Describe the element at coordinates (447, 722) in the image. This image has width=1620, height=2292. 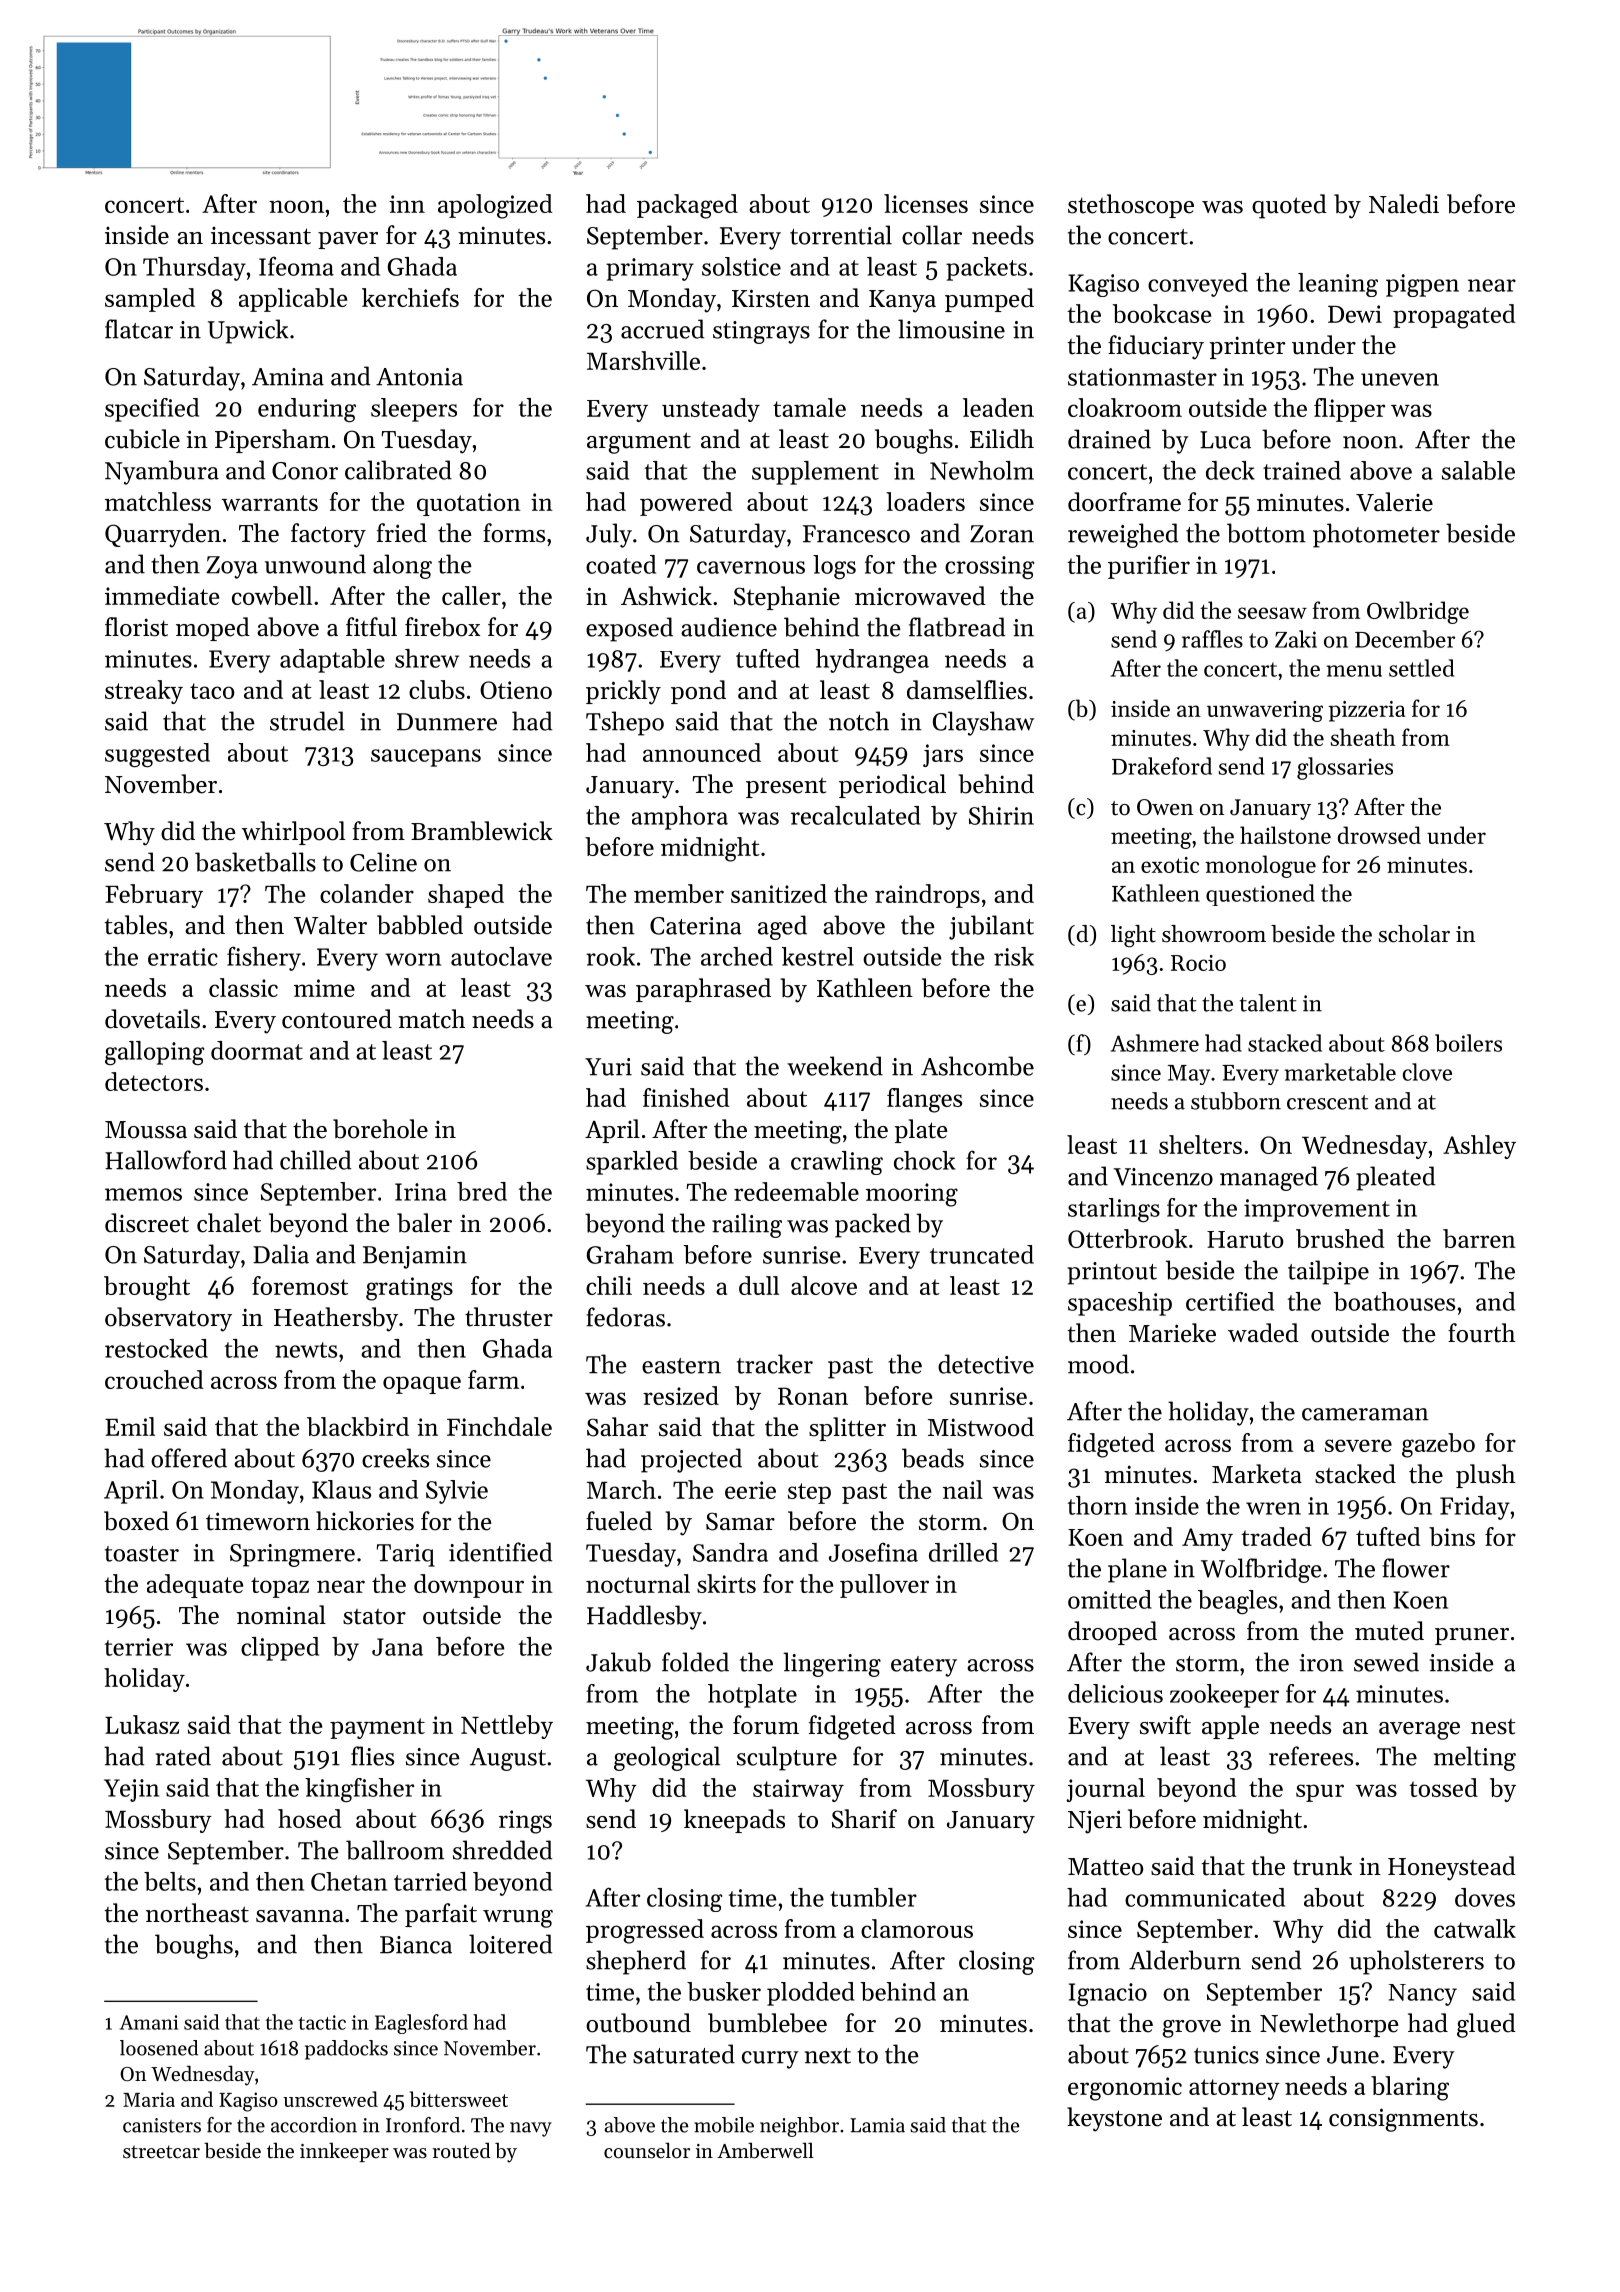
I see `Dunmere` at that location.
